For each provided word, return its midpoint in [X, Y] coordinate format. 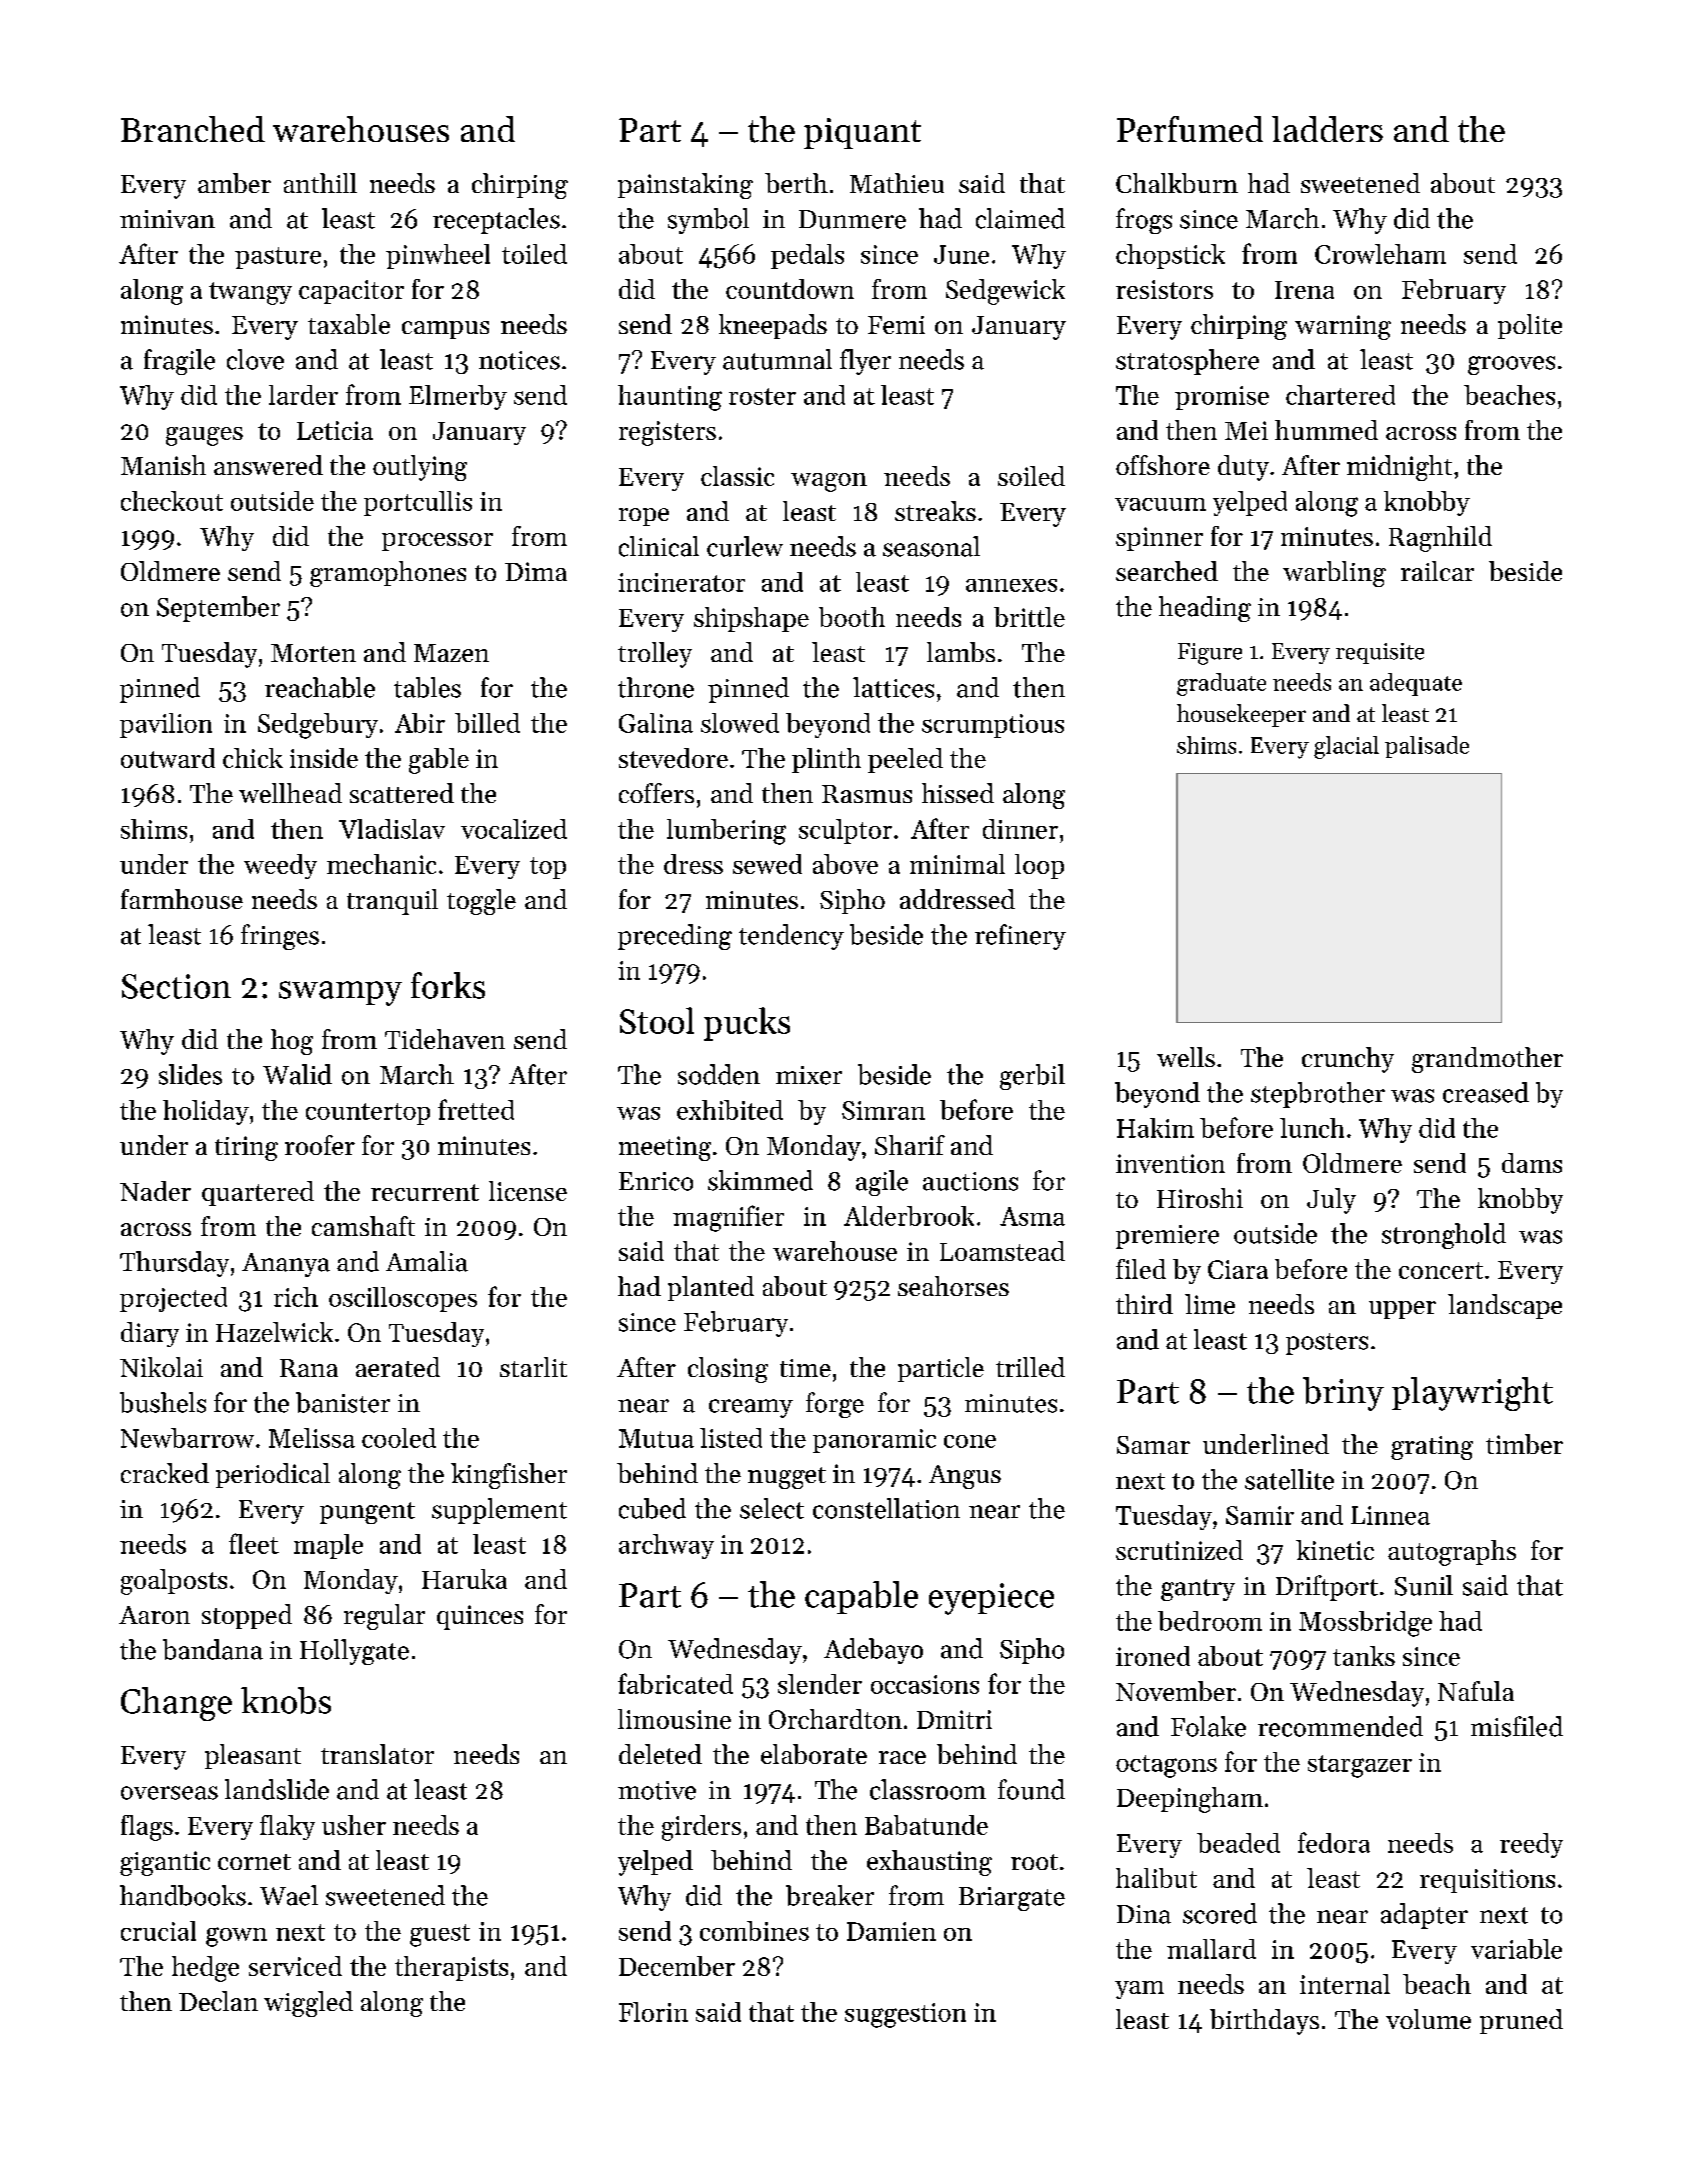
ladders [1327, 129]
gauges [204, 436]
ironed [1153, 1656]
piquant [862, 133]
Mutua [656, 1438]
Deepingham [1190, 1800]
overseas [169, 1793]
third [1144, 1304]
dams [1532, 1163]
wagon [829, 482]
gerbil [1032, 1077]
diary [150, 1334]
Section [176, 986]
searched [1167, 571]
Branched [193, 129]
